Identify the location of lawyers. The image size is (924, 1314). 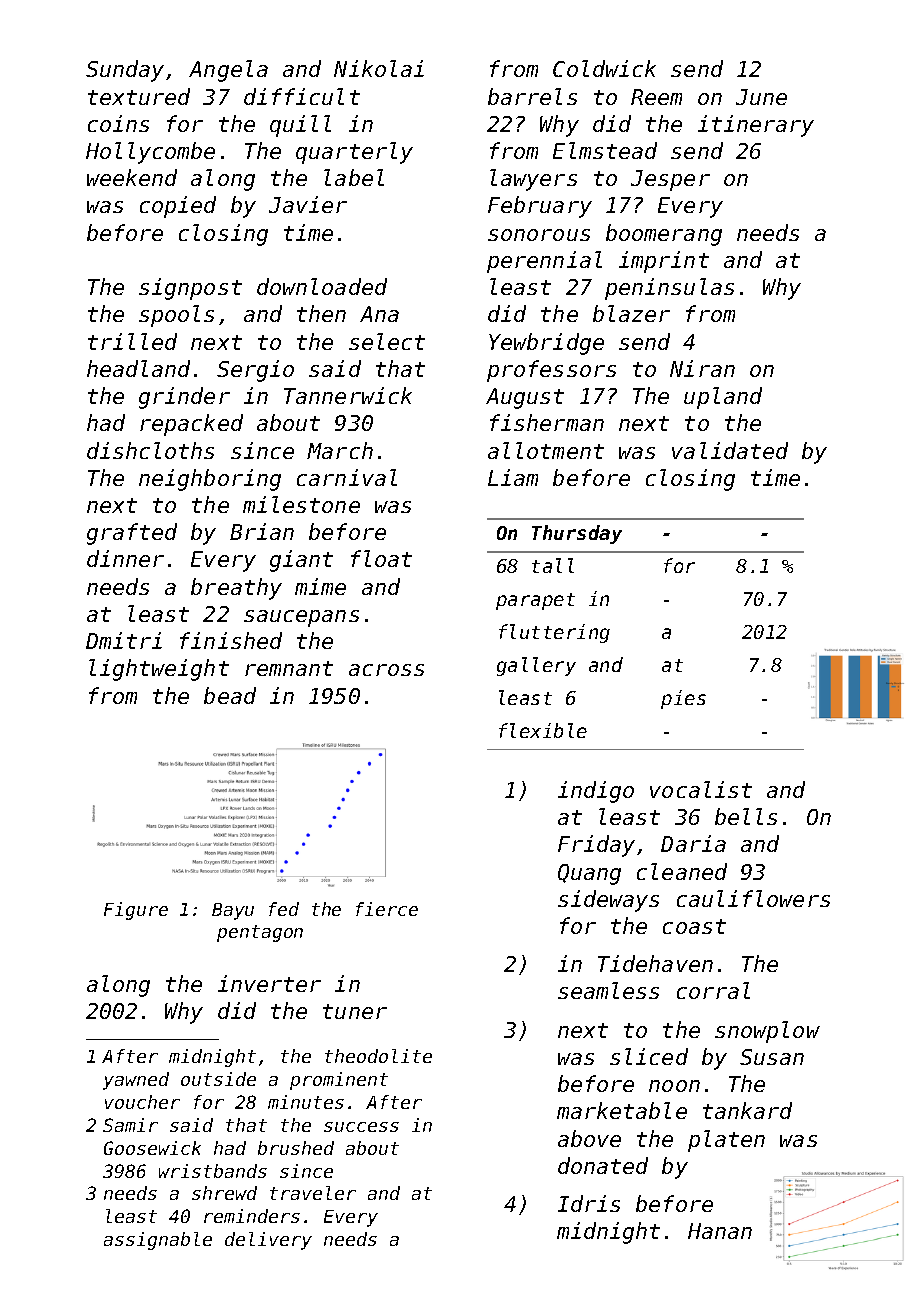
(533, 180).
